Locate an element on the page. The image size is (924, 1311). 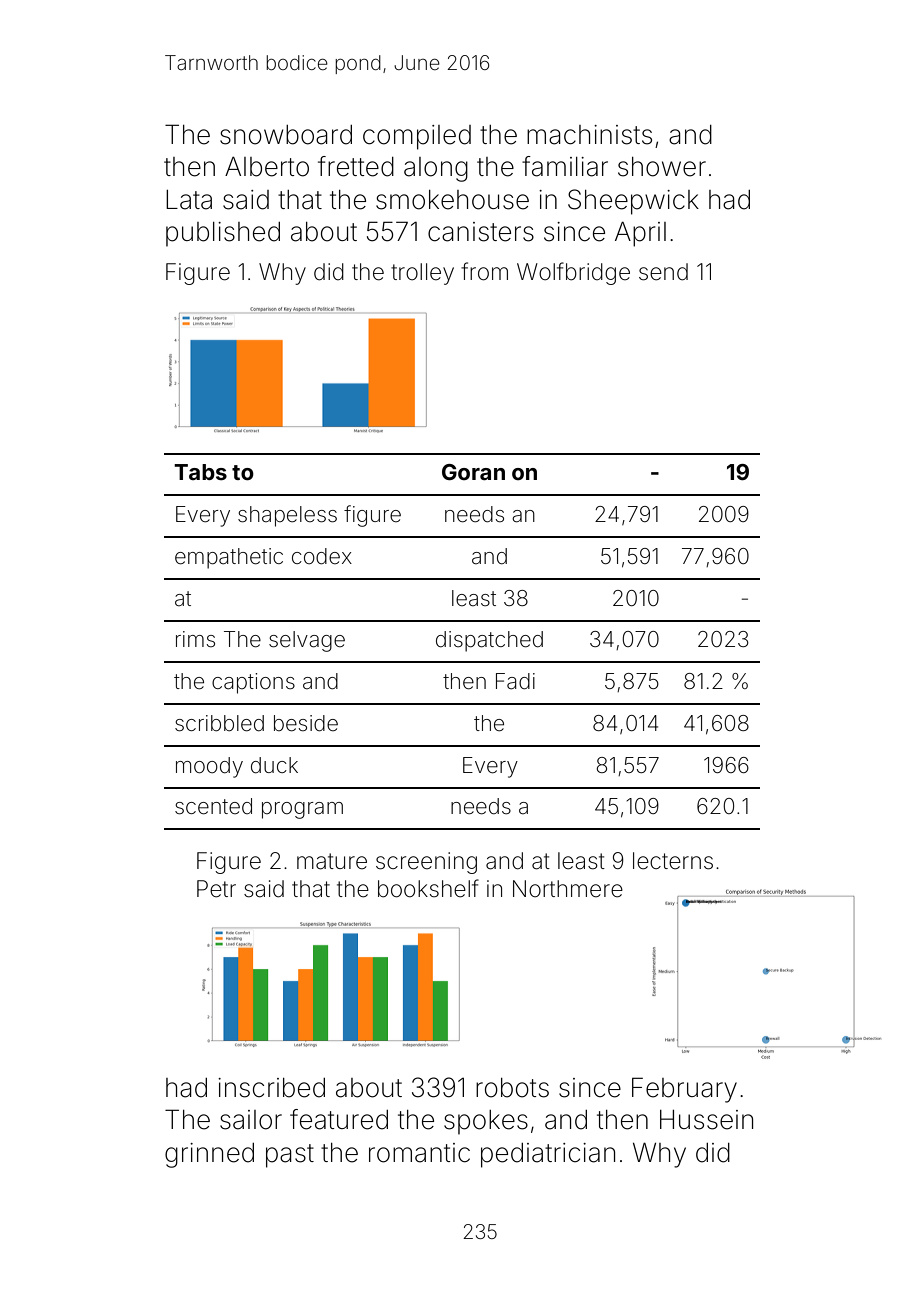
machinists is located at coordinates (589, 135).
